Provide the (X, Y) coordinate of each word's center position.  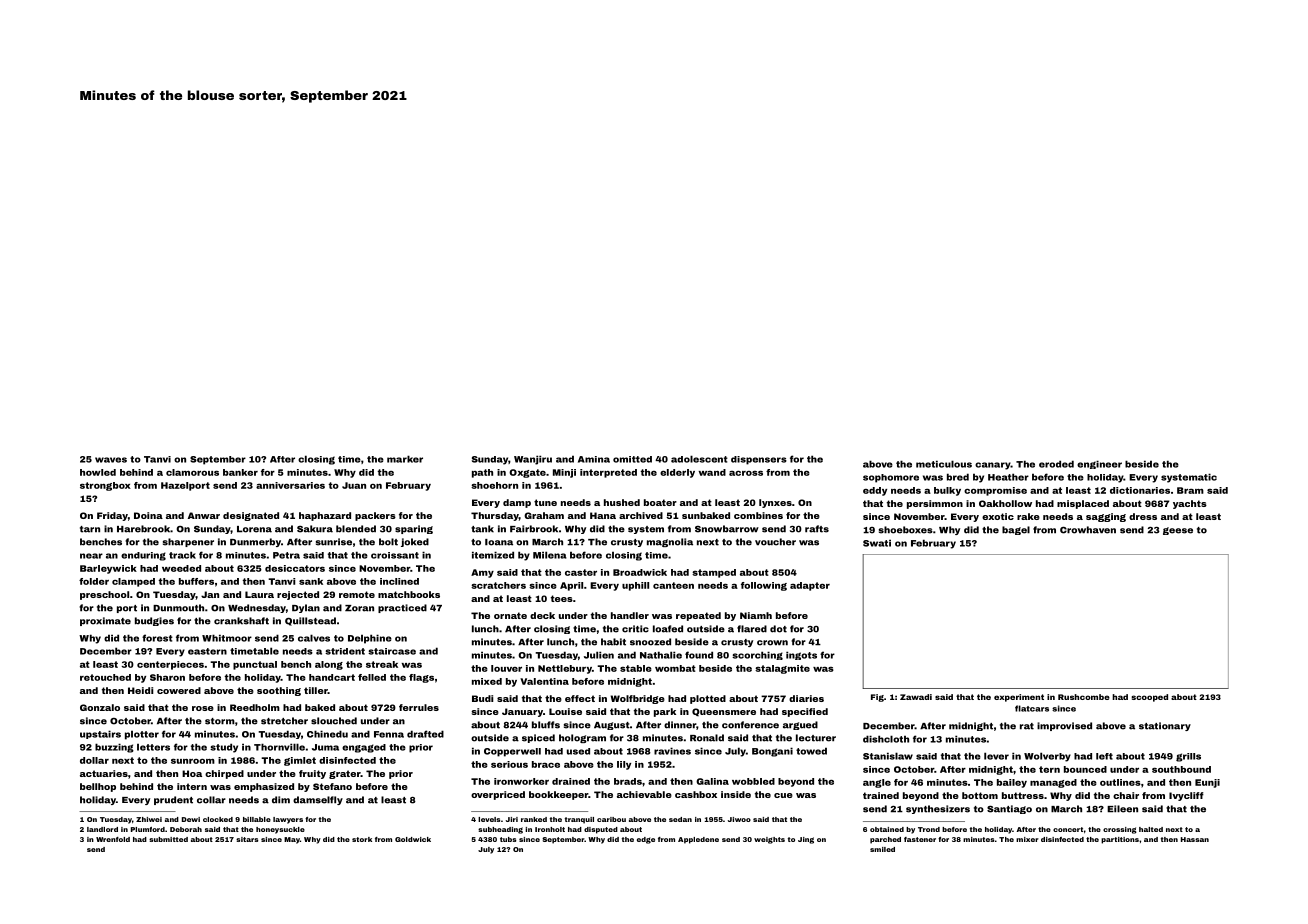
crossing (1120, 830)
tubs (508, 839)
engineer (1099, 464)
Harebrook (143, 529)
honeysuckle (280, 830)
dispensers (759, 460)
